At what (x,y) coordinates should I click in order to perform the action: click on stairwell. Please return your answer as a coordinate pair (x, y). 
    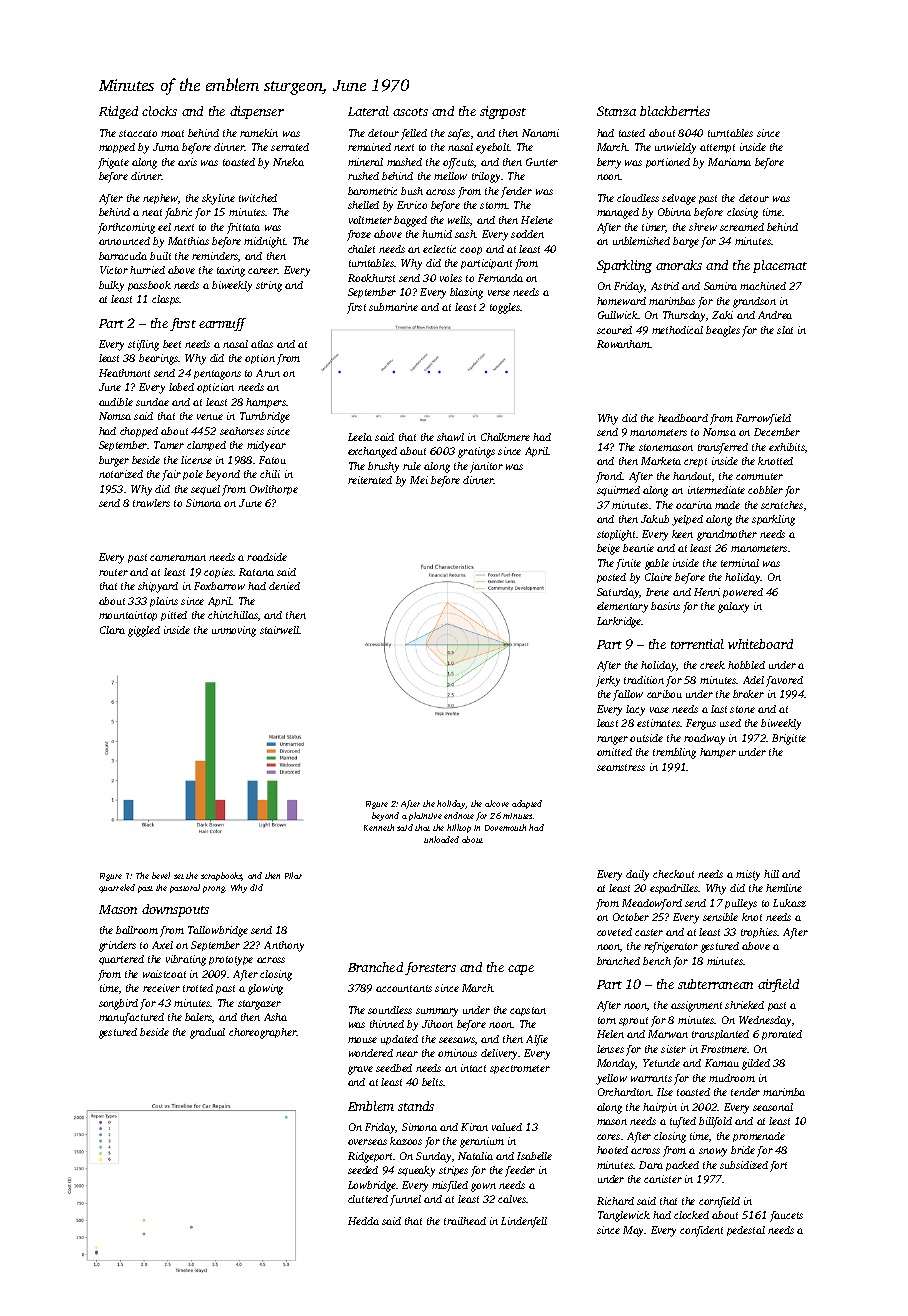
    Looking at the image, I should click on (280, 630).
